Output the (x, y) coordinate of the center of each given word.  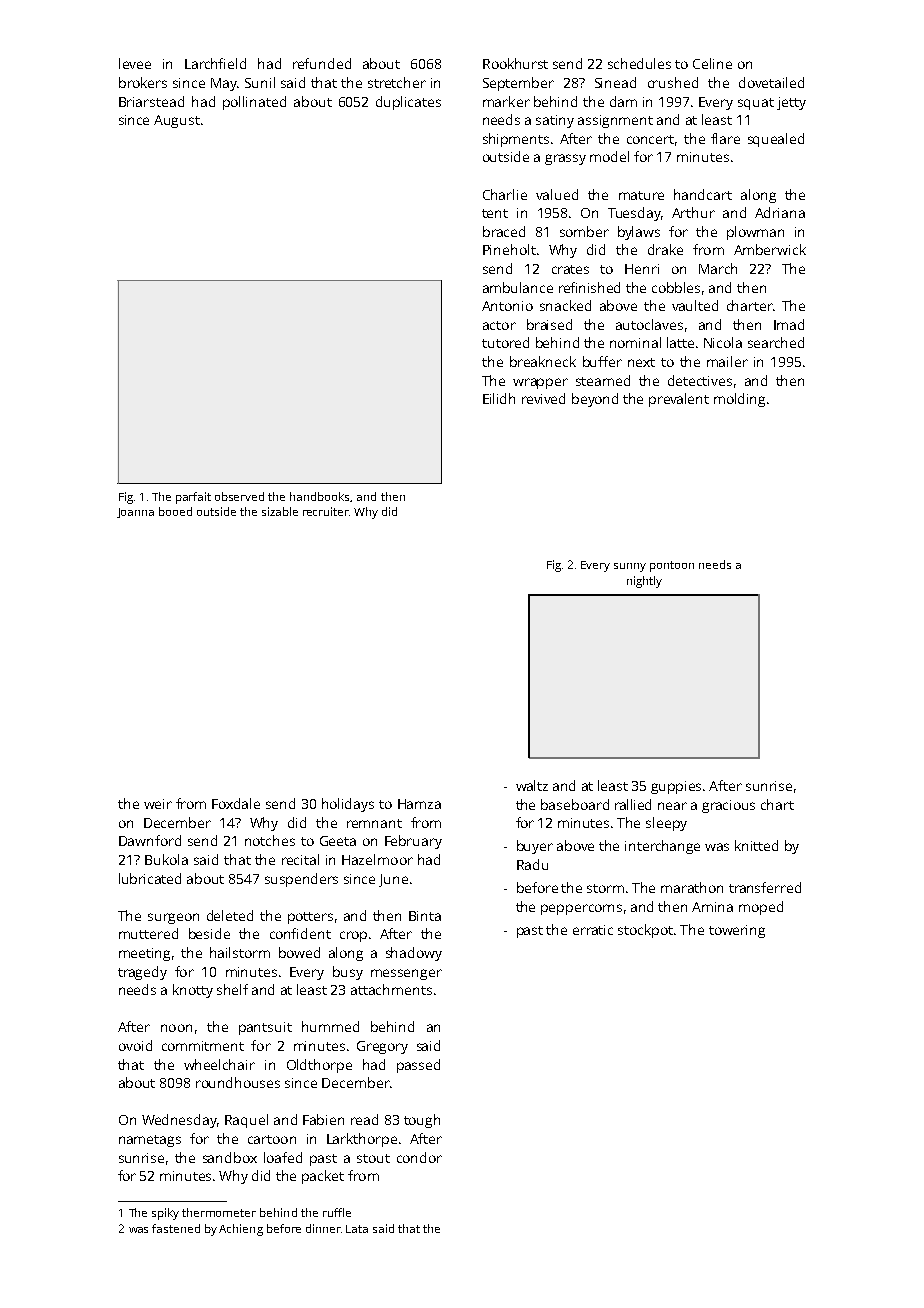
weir (158, 804)
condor (419, 1157)
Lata (357, 1229)
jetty (791, 103)
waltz (532, 785)
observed (239, 496)
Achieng (241, 1230)
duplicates (408, 103)
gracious (728, 806)
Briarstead (151, 101)
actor (499, 325)
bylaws (639, 233)
